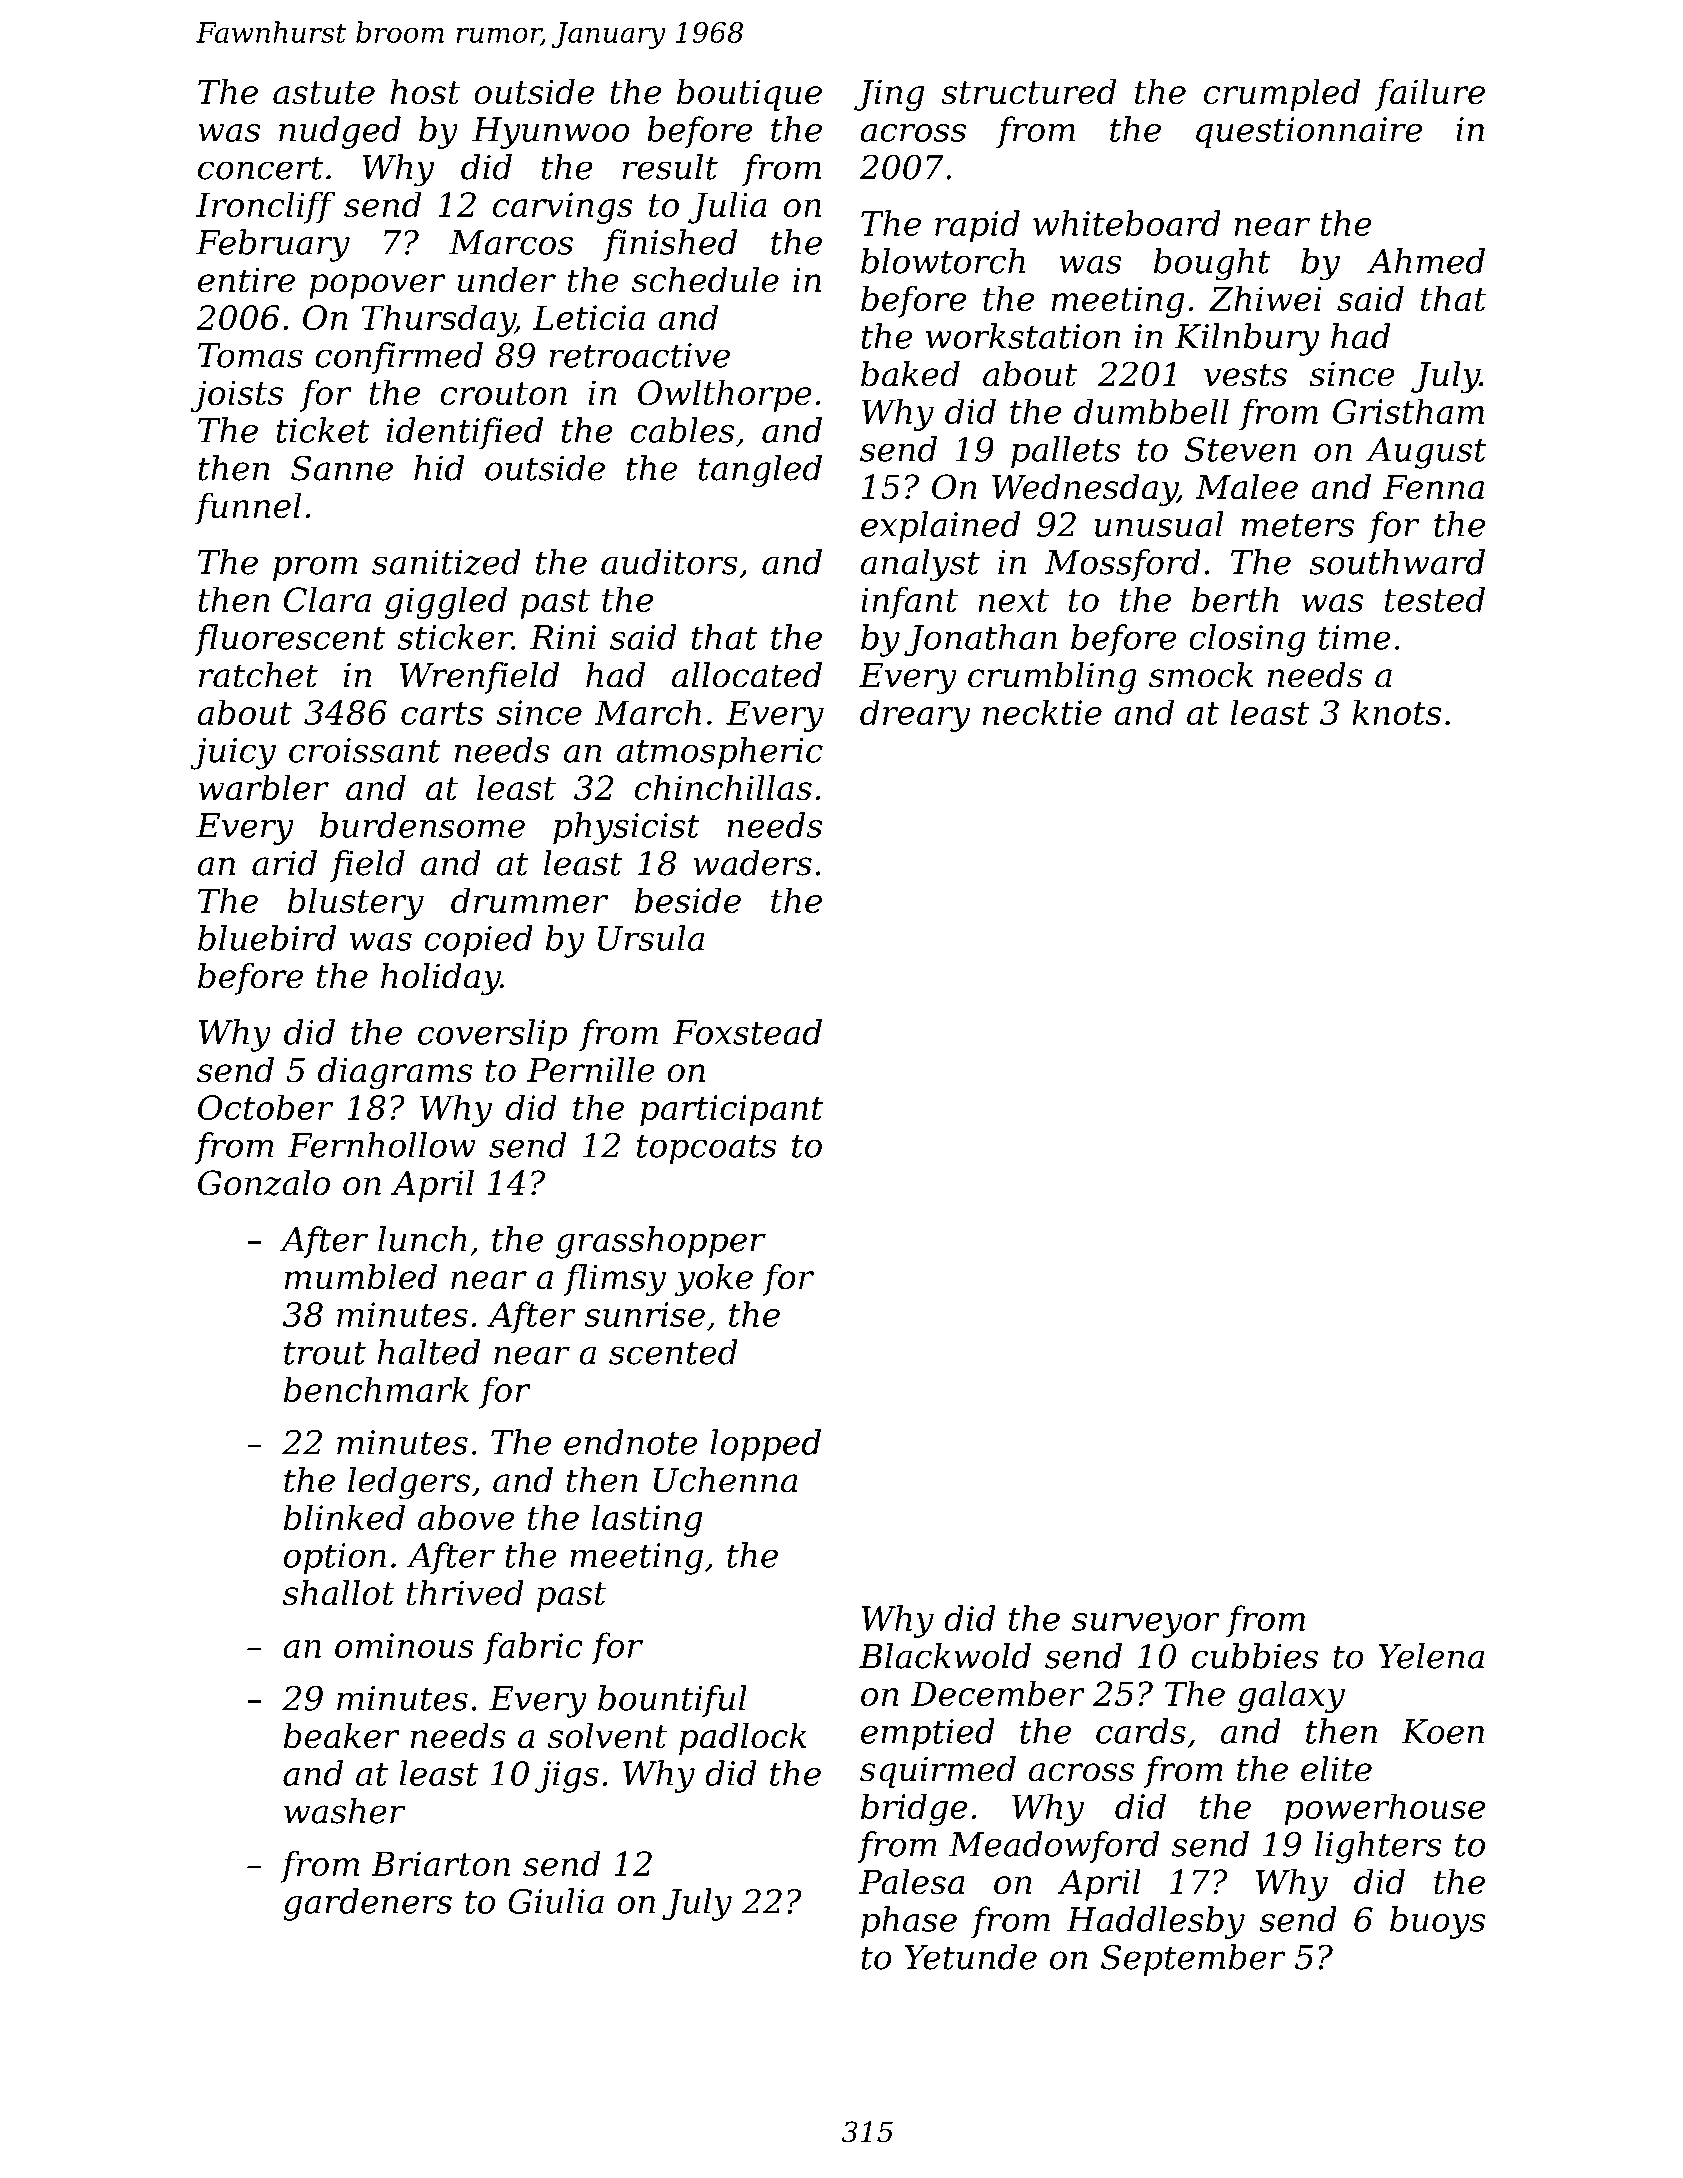  I want to click on lopped, so click(765, 1445).
